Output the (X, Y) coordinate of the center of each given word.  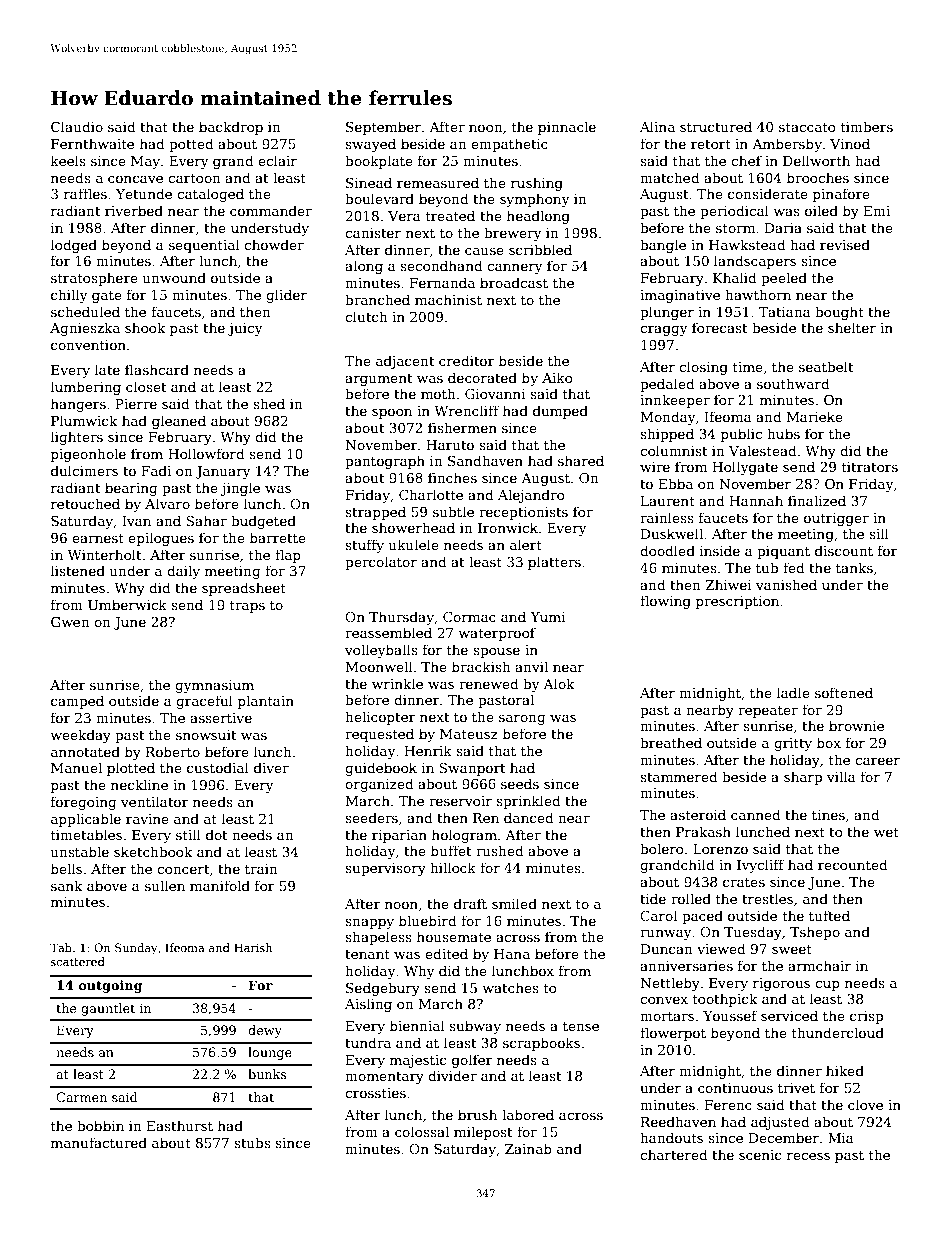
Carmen (81, 1097)
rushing (537, 184)
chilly (69, 296)
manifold (220, 885)
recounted (852, 864)
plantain (266, 702)
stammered (678, 776)
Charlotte (431, 494)
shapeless (378, 938)
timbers (867, 126)
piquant (783, 552)
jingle (240, 489)
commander (271, 210)
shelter (852, 327)
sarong (522, 720)
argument (379, 380)
